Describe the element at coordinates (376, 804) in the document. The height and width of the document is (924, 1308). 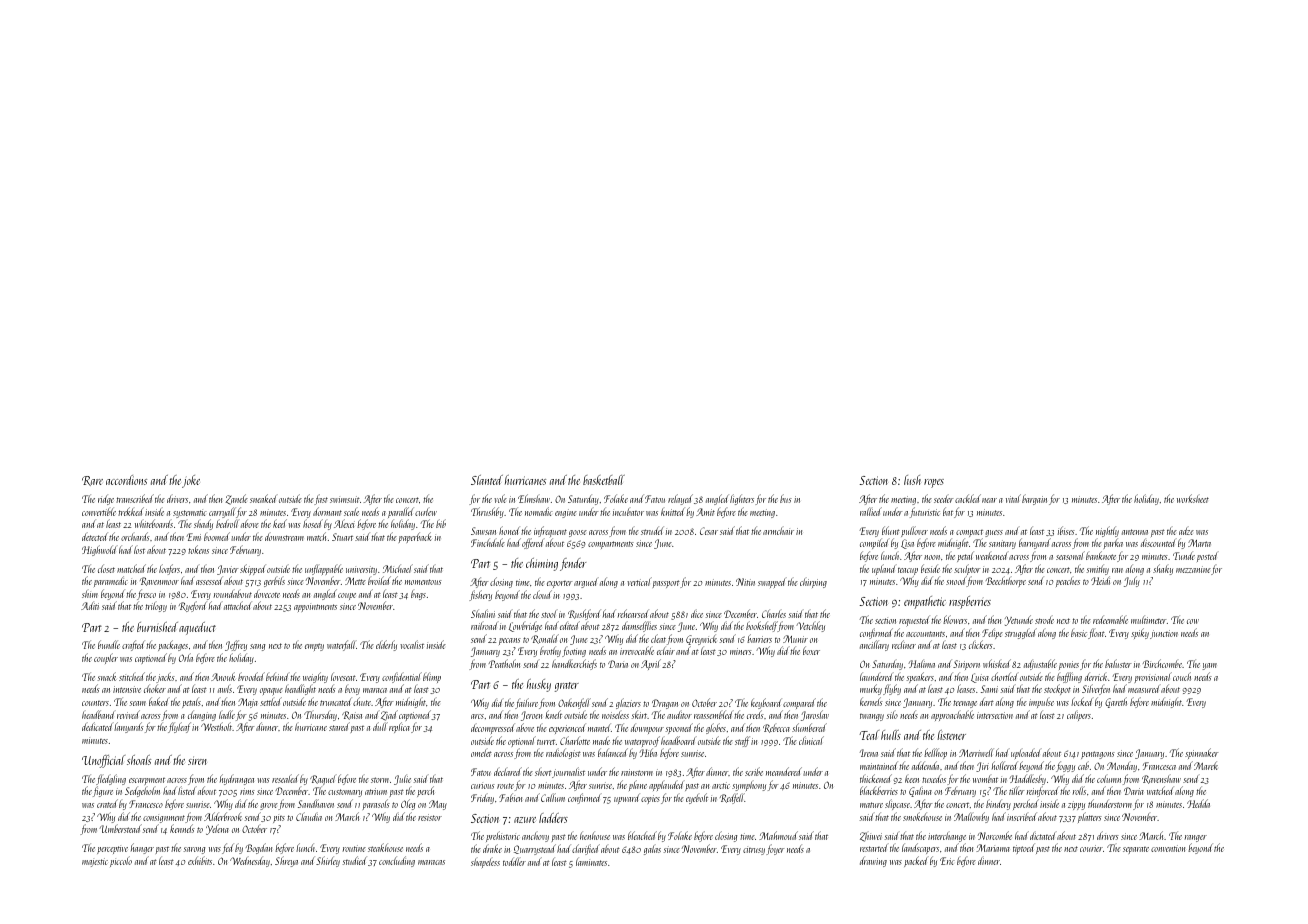
I see `parasols` at that location.
